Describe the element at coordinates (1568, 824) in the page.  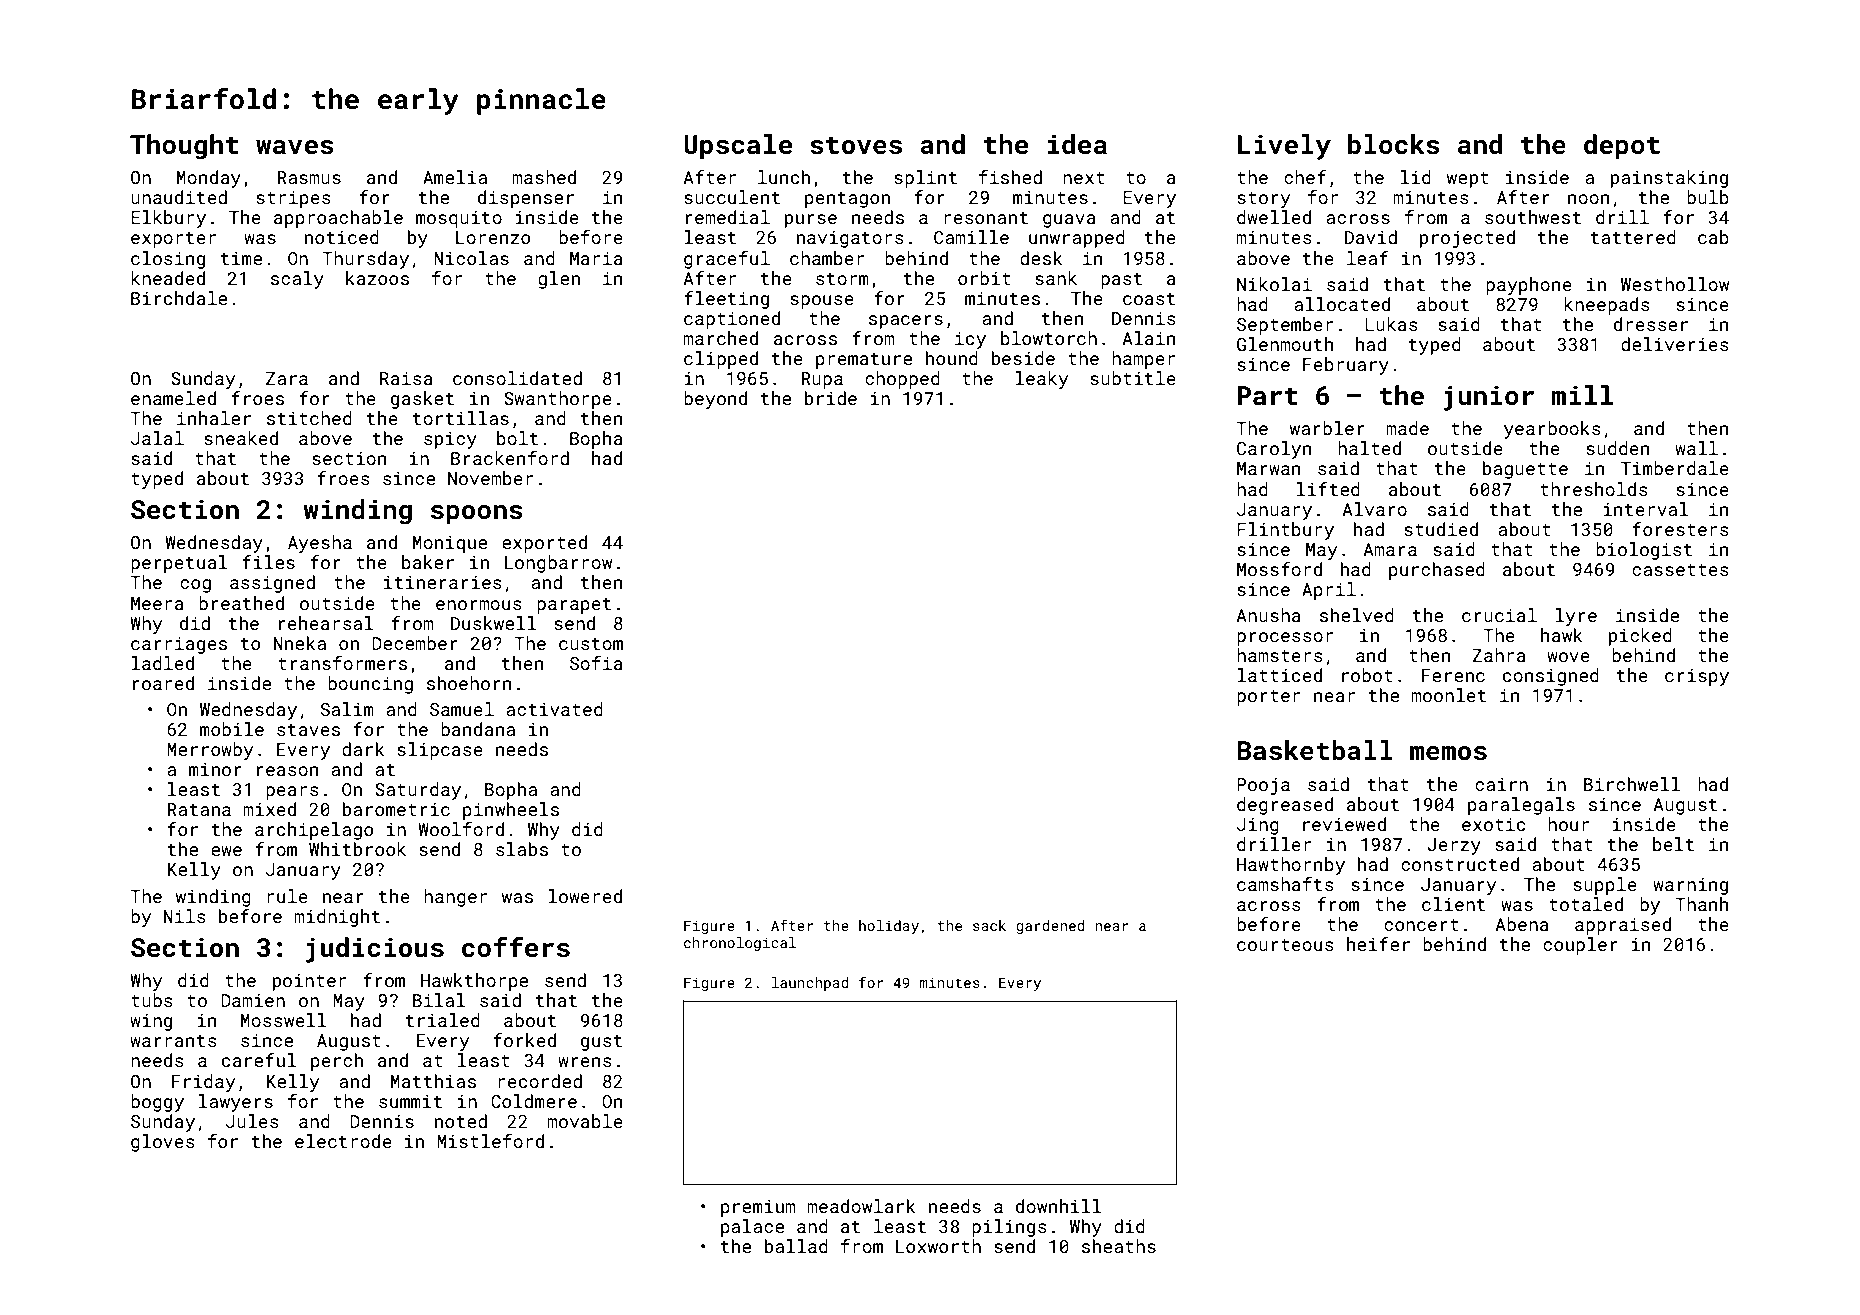
I see `hour` at that location.
